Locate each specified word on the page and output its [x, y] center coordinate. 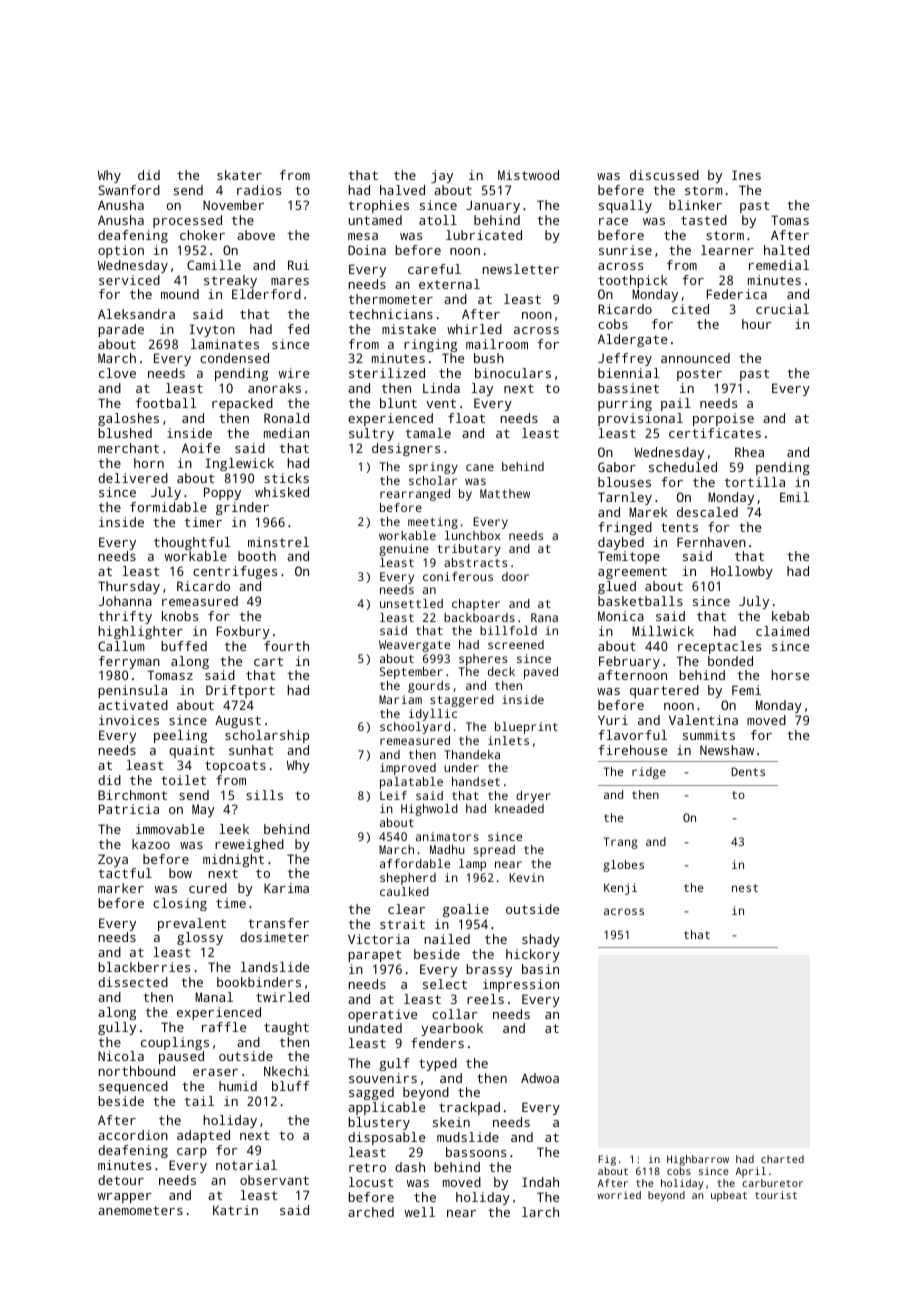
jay [442, 176]
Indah [540, 1182]
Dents [748, 771]
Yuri [613, 720]
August [238, 721]
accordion [133, 1135]
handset [476, 781]
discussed [664, 175]
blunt [398, 403]
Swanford [129, 190]
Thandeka [472, 754]
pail [676, 404]
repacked [242, 404]
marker [121, 888]
